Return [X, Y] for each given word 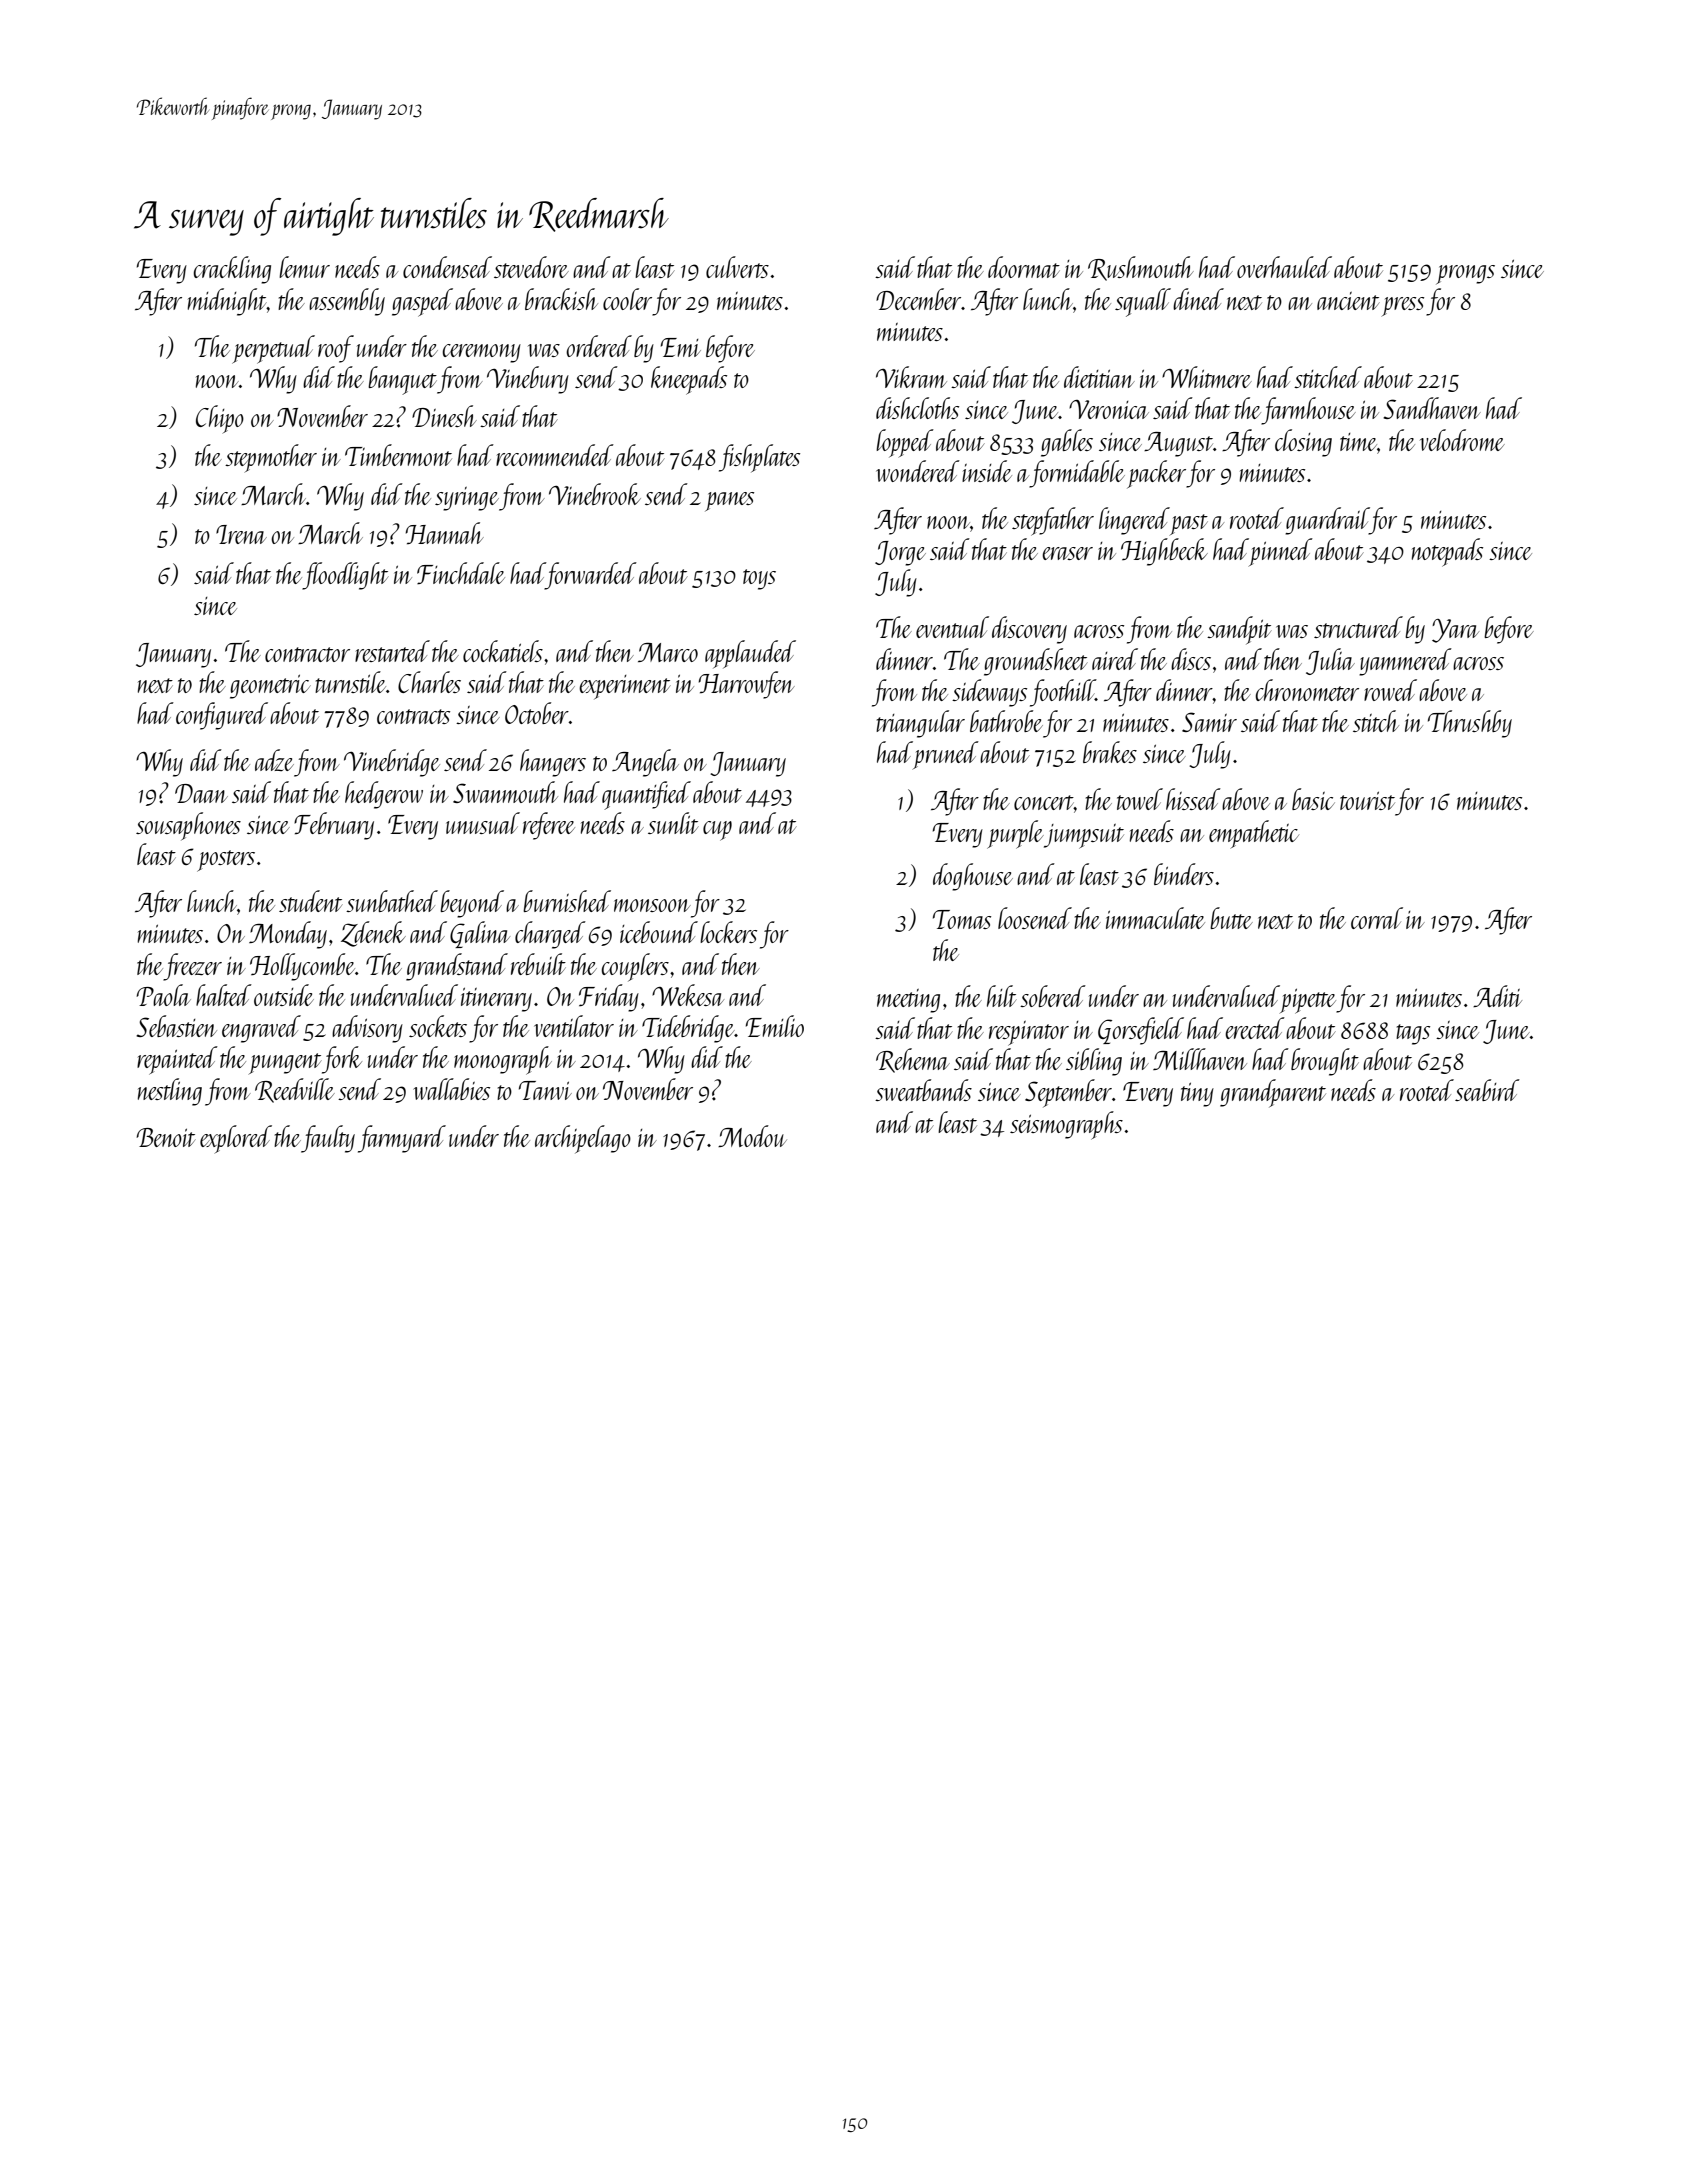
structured [1358, 627]
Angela [645, 763]
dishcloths [917, 408]
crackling [232, 270]
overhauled [1284, 267]
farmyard [402, 1139]
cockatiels [503, 651]
